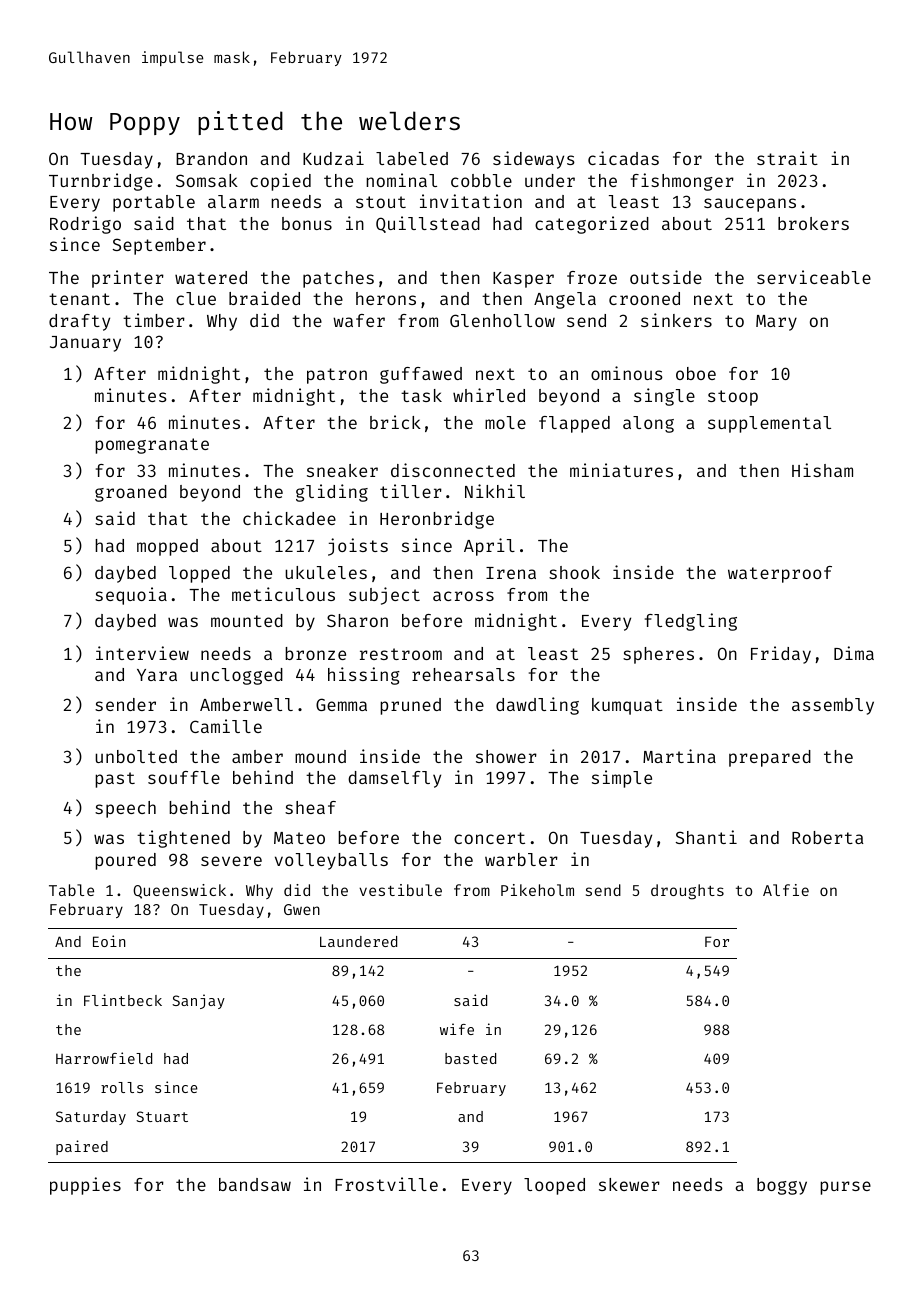  I want to click on boggy, so click(782, 1186).
